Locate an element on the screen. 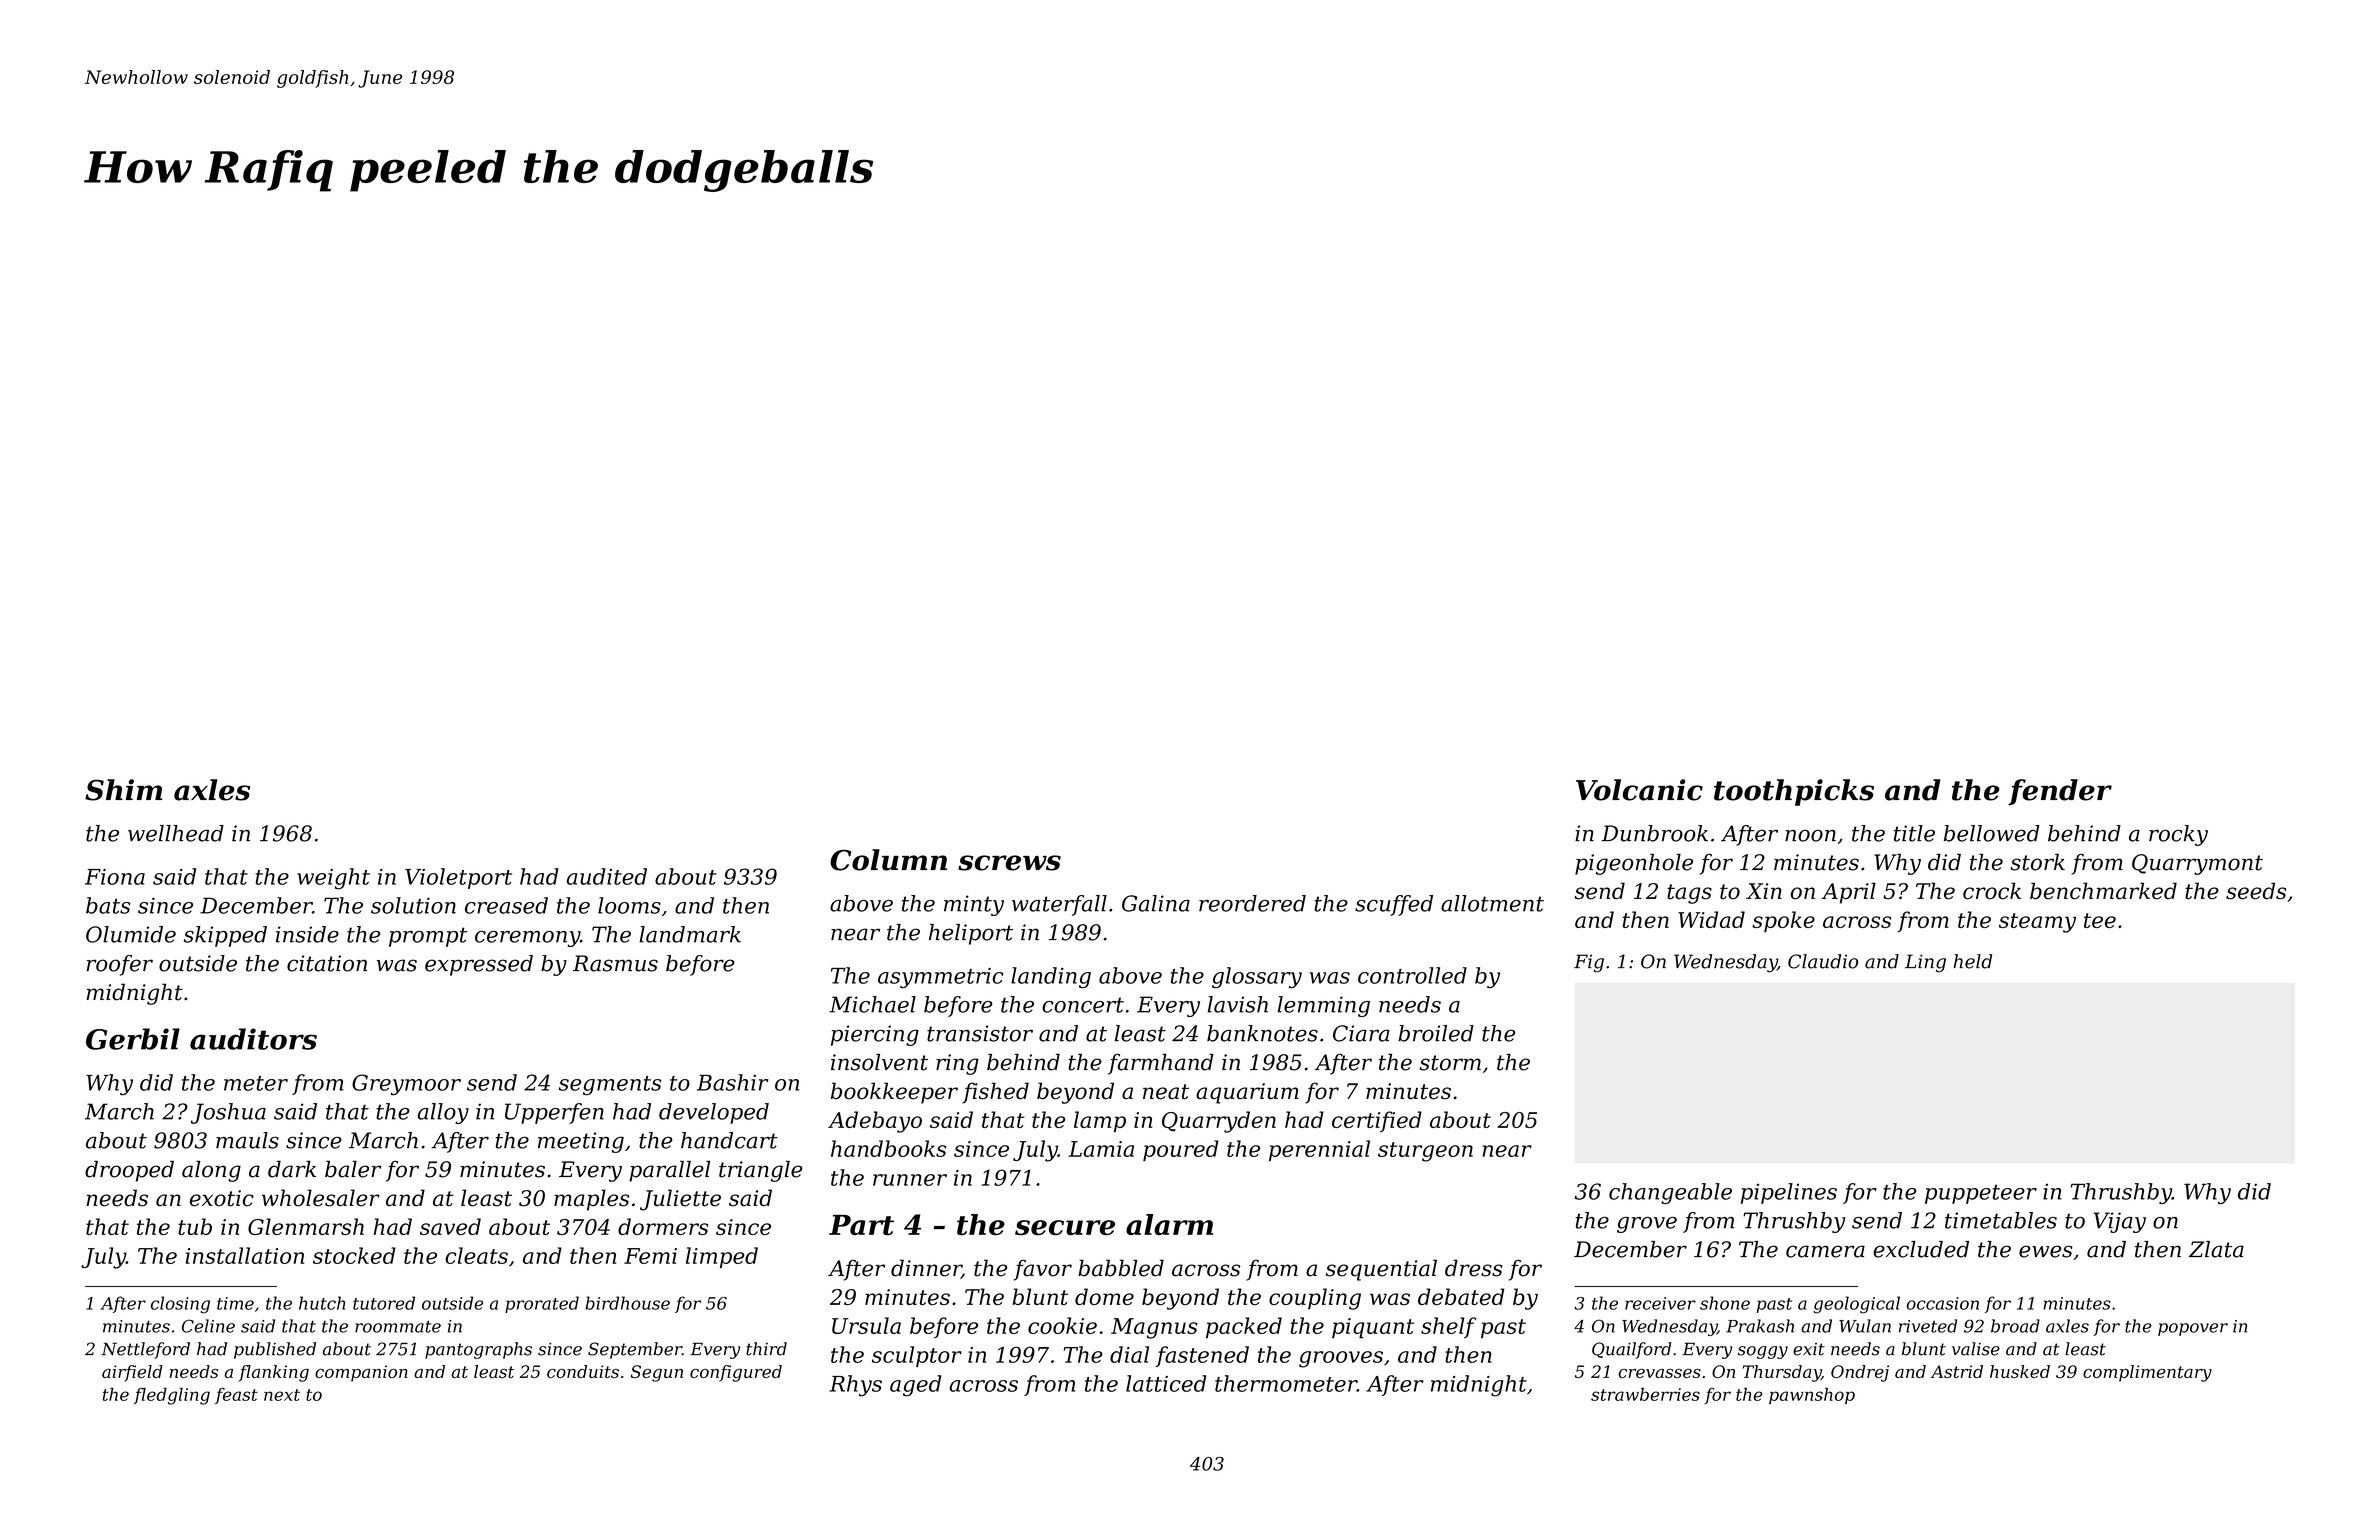 The image size is (2380, 1540). wellhead is located at coordinates (176, 833).
